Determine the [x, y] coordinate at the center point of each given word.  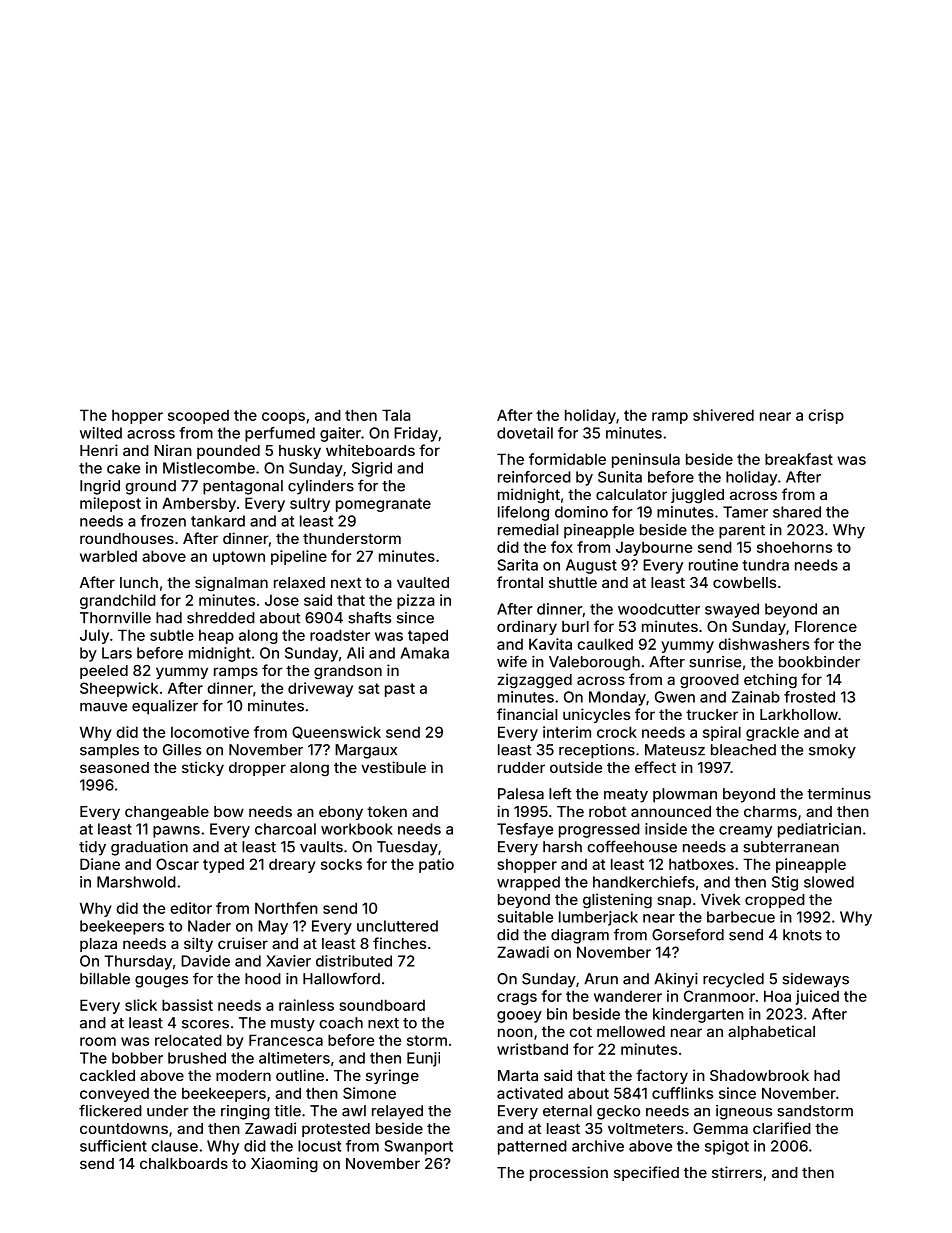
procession [569, 1173]
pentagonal [243, 487]
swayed [732, 610]
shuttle [573, 582]
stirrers [737, 1172]
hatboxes [701, 864]
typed [223, 866]
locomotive [210, 732]
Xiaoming [284, 1165]
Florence [826, 626]
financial [527, 714]
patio [436, 865]
